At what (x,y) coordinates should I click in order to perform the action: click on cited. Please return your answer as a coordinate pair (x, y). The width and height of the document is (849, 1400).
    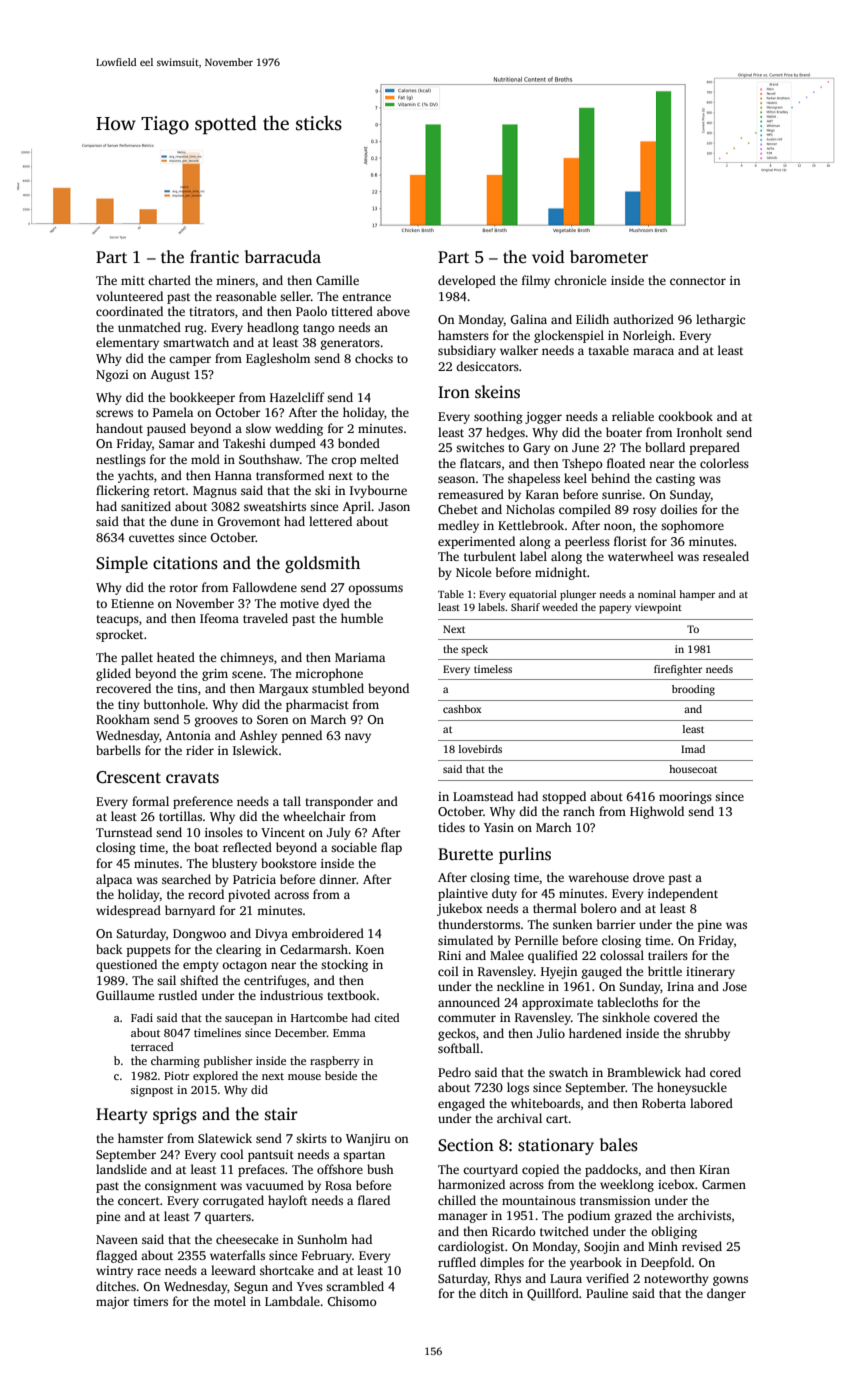
    Looking at the image, I should click on (386, 1017).
